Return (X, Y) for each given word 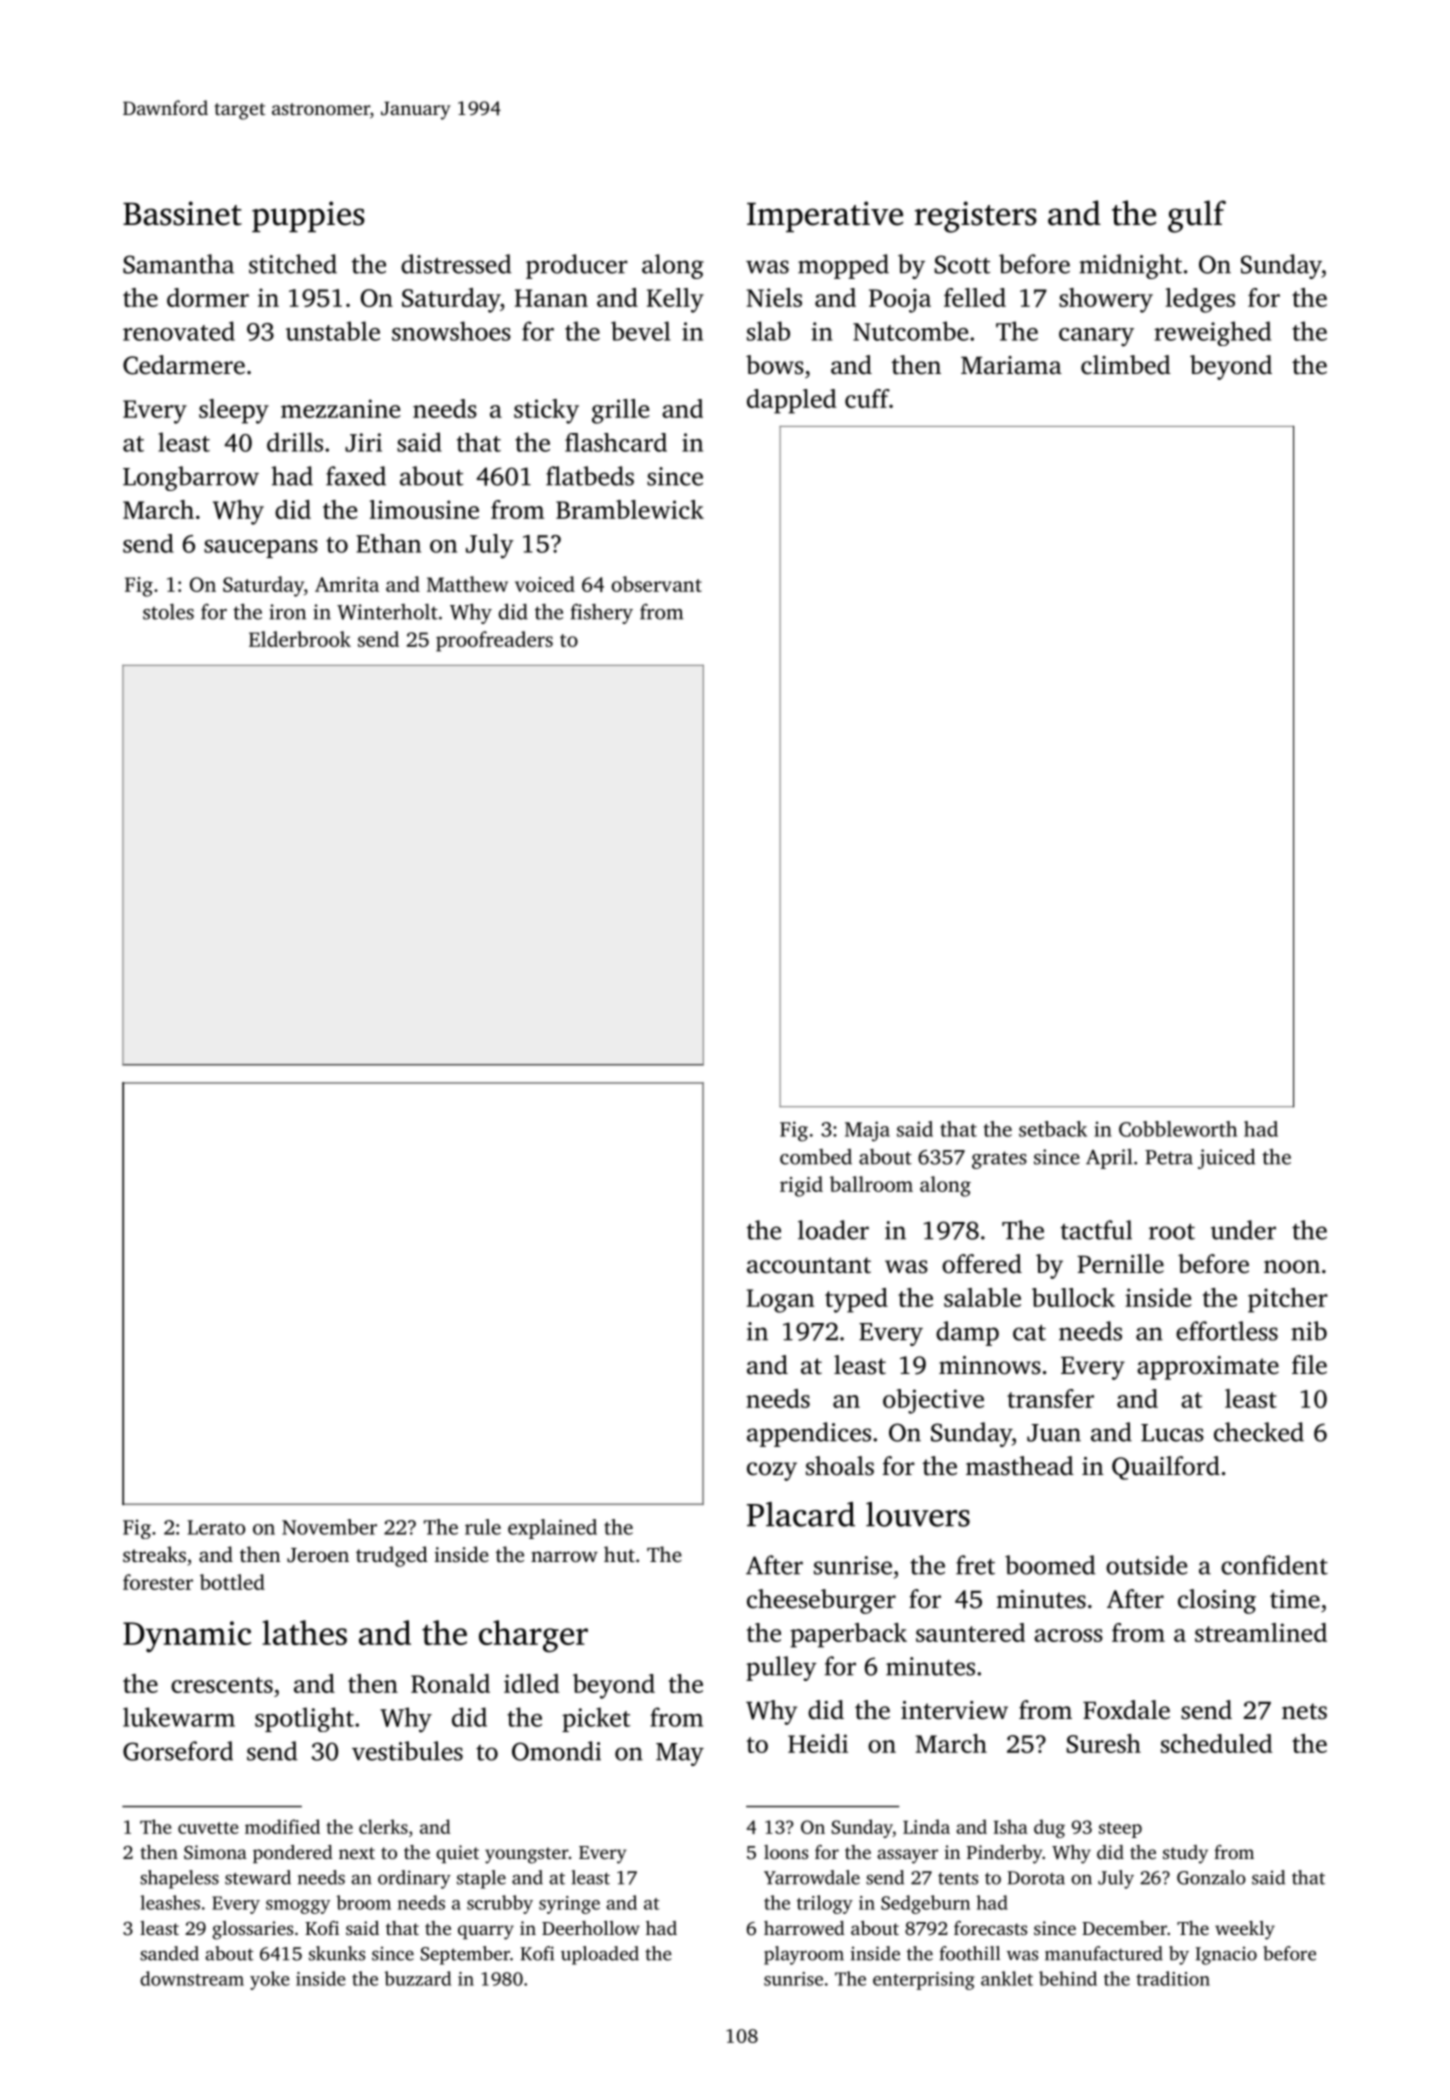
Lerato (216, 1527)
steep (1120, 1830)
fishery (602, 614)
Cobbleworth (1178, 1129)
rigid (801, 1186)
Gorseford (178, 1751)
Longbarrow (191, 478)
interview (954, 1710)
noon (1292, 1267)
